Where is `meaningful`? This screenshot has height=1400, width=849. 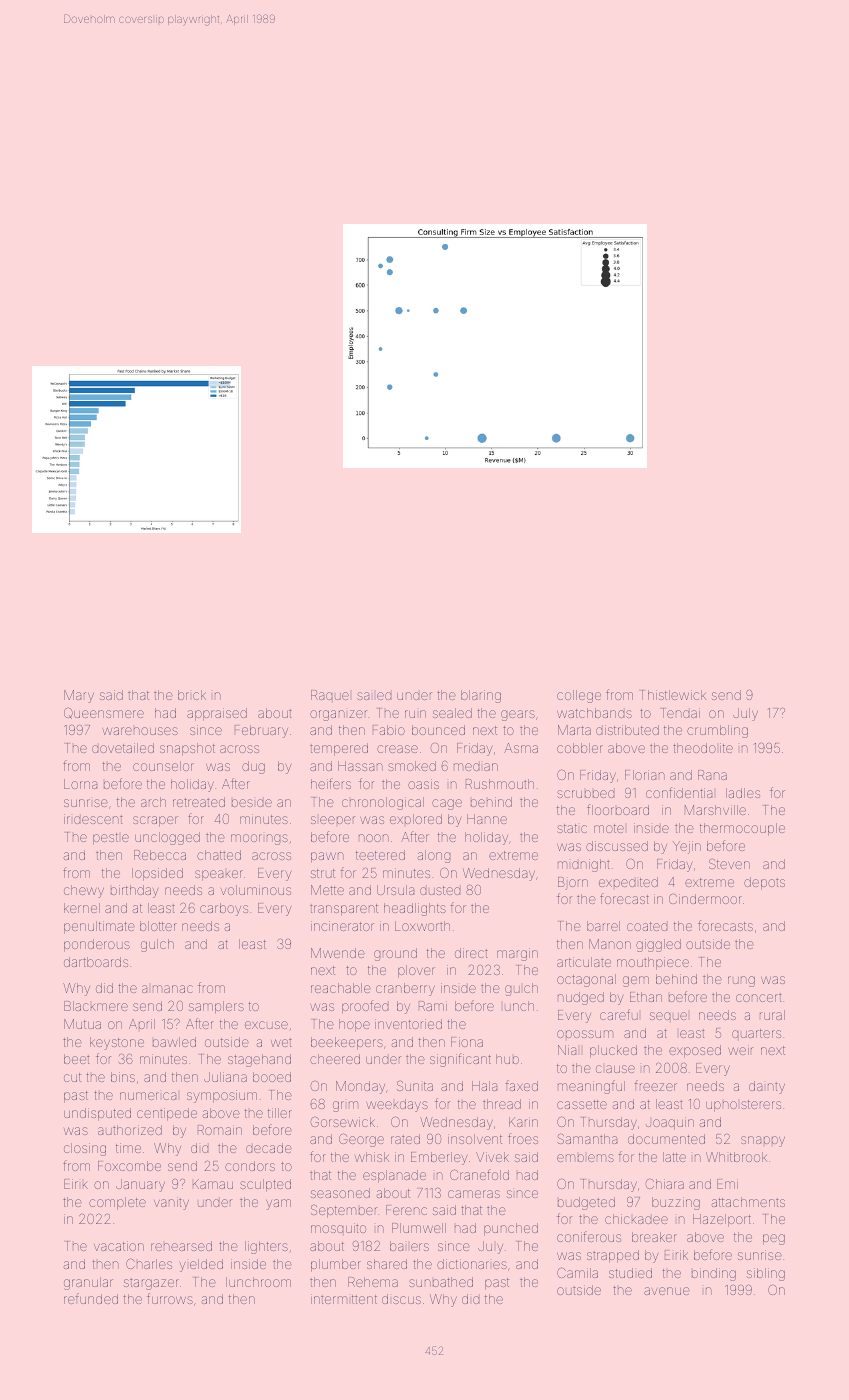
meaningful is located at coordinates (591, 1087).
